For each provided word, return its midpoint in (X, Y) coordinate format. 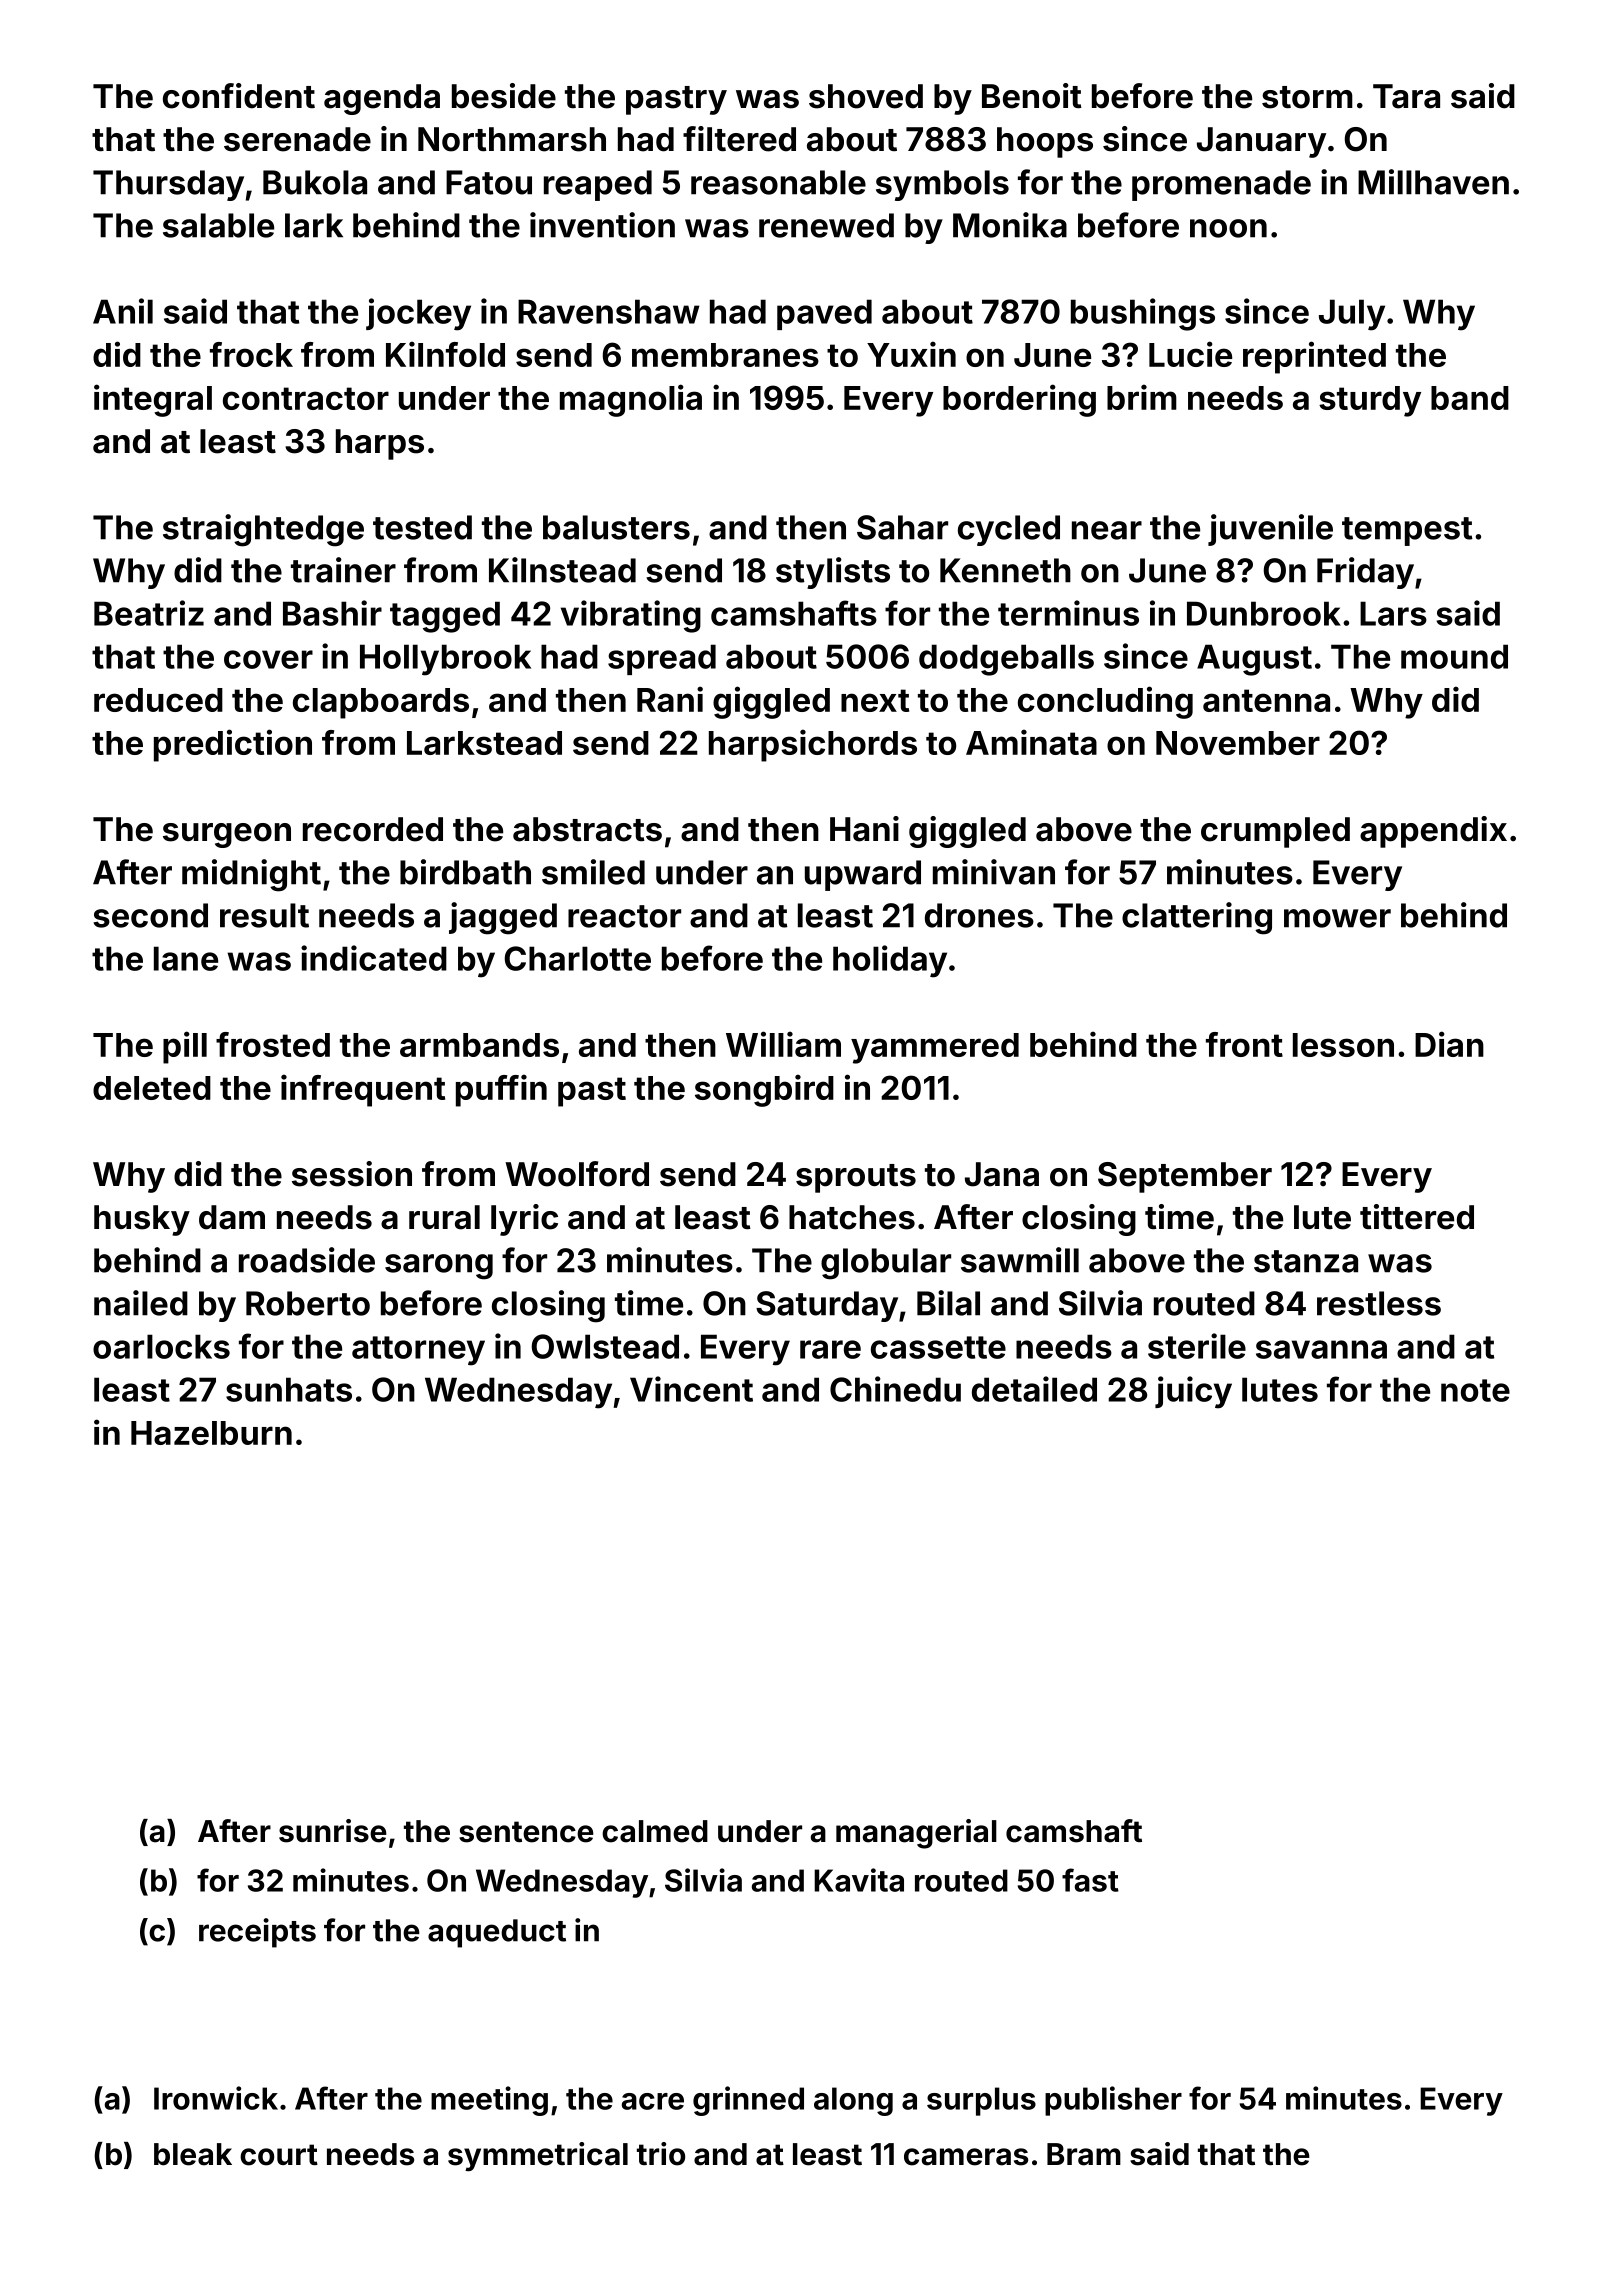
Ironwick (216, 2098)
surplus (981, 2101)
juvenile (1270, 530)
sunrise (333, 1831)
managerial (916, 1834)
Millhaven (1433, 182)
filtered (739, 139)
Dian (1449, 1044)
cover (268, 659)
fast (1090, 1880)
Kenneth (1005, 570)
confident (239, 96)
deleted (152, 1088)
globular (886, 1264)
